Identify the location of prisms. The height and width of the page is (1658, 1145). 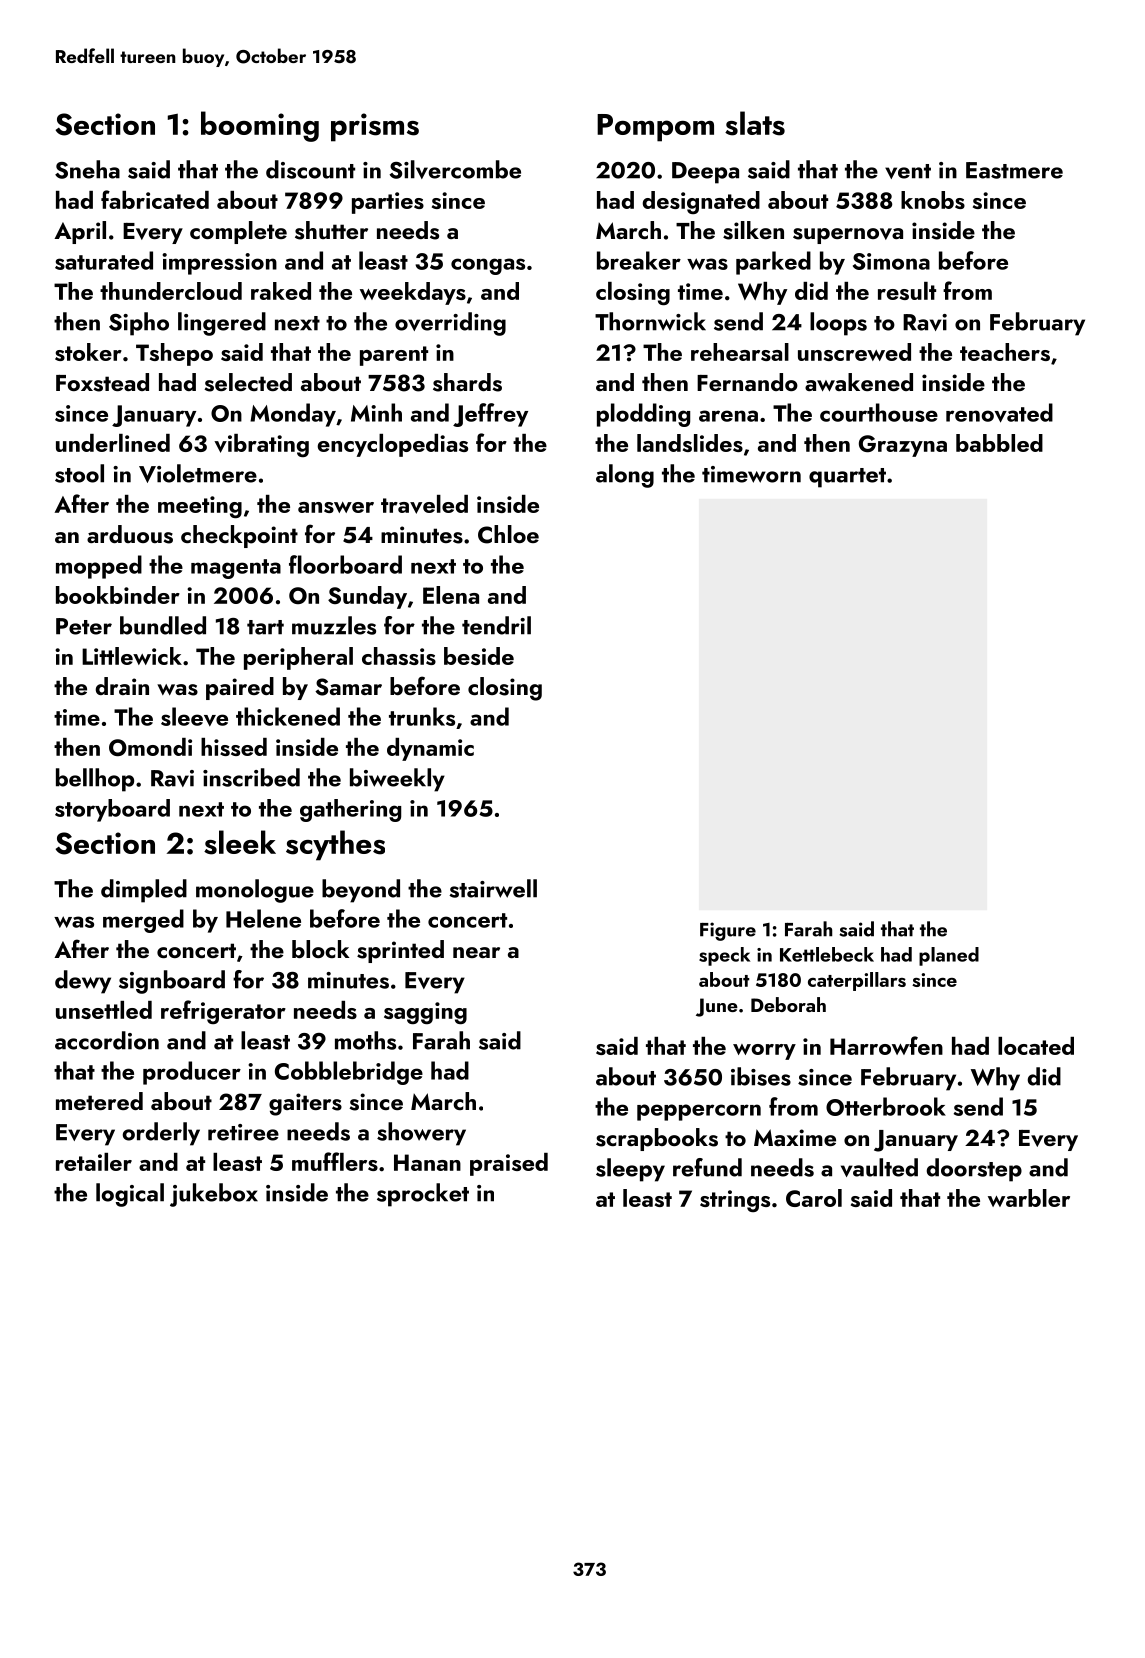
(375, 127).
